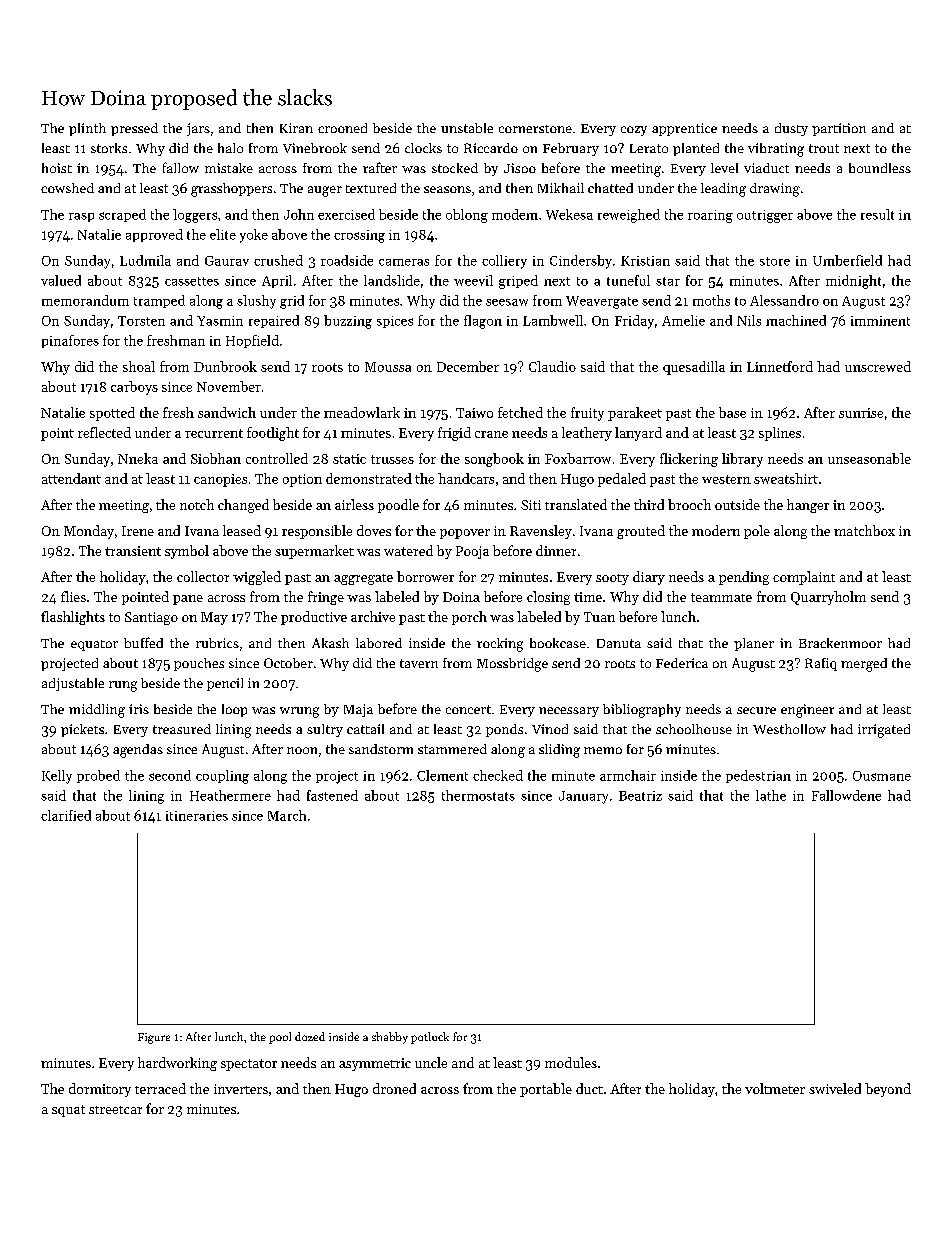 This screenshot has height=1233, width=952. Describe the element at coordinates (839, 129) in the screenshot. I see `partition` at that location.
